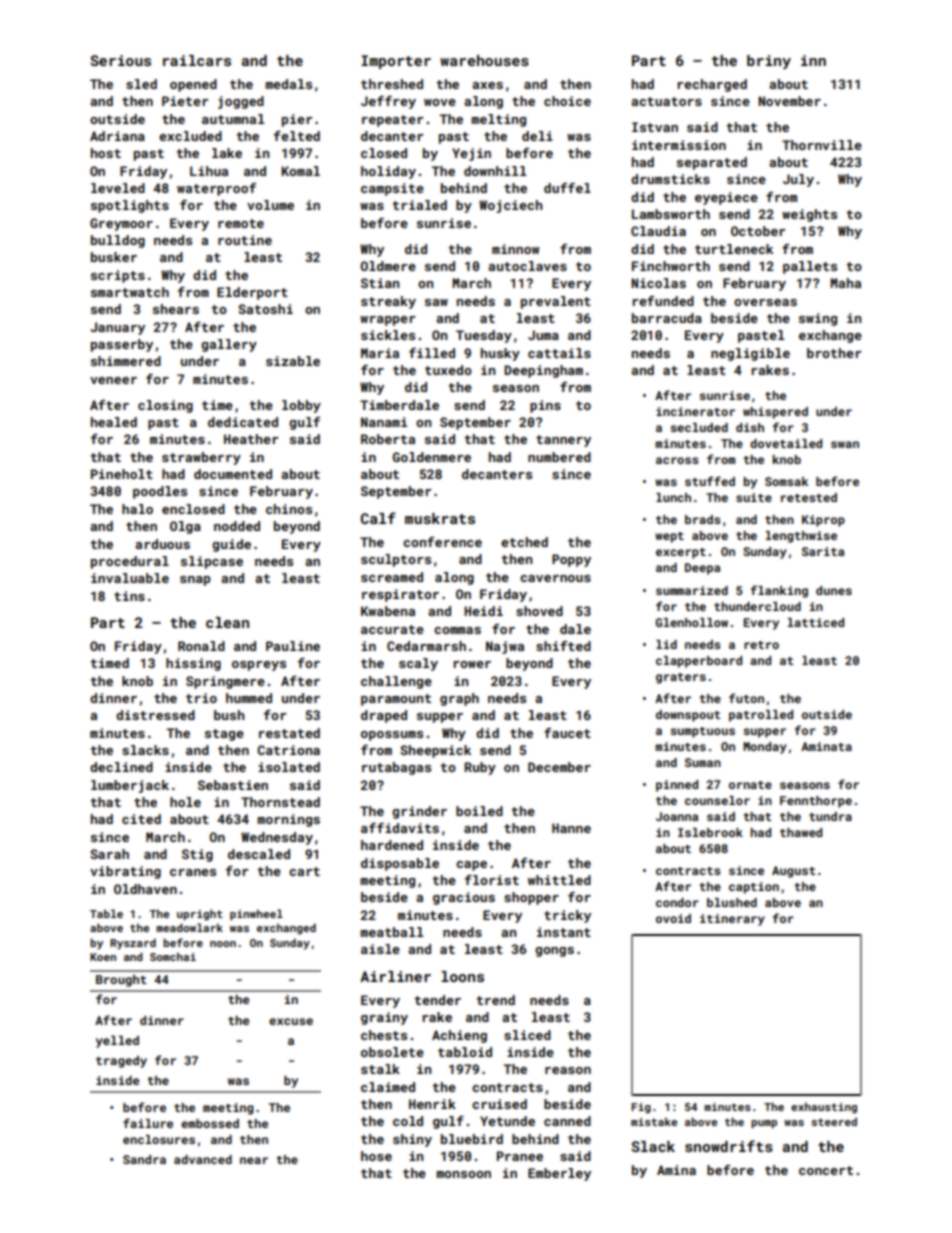 The height and width of the document is (1233, 952). Describe the element at coordinates (254, 1160) in the document. I see `near` at that location.
